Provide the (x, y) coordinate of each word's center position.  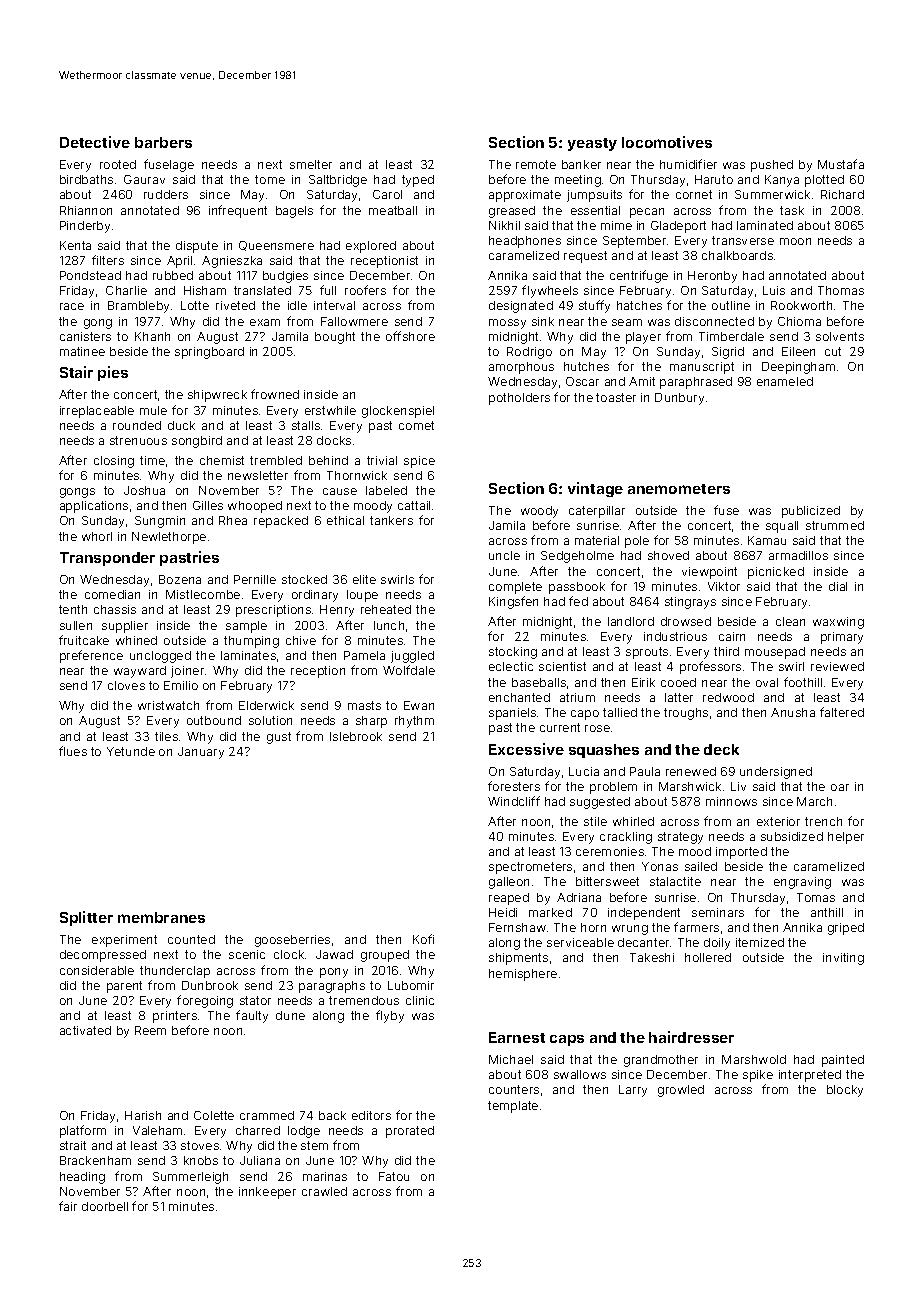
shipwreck (217, 396)
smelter (311, 164)
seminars (718, 912)
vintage (595, 489)
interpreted (810, 1076)
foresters (514, 786)
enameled (785, 381)
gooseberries (292, 941)
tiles (166, 736)
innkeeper (267, 1193)
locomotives (667, 142)
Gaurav (144, 179)
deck (721, 749)
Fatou (394, 1176)
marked (550, 912)
